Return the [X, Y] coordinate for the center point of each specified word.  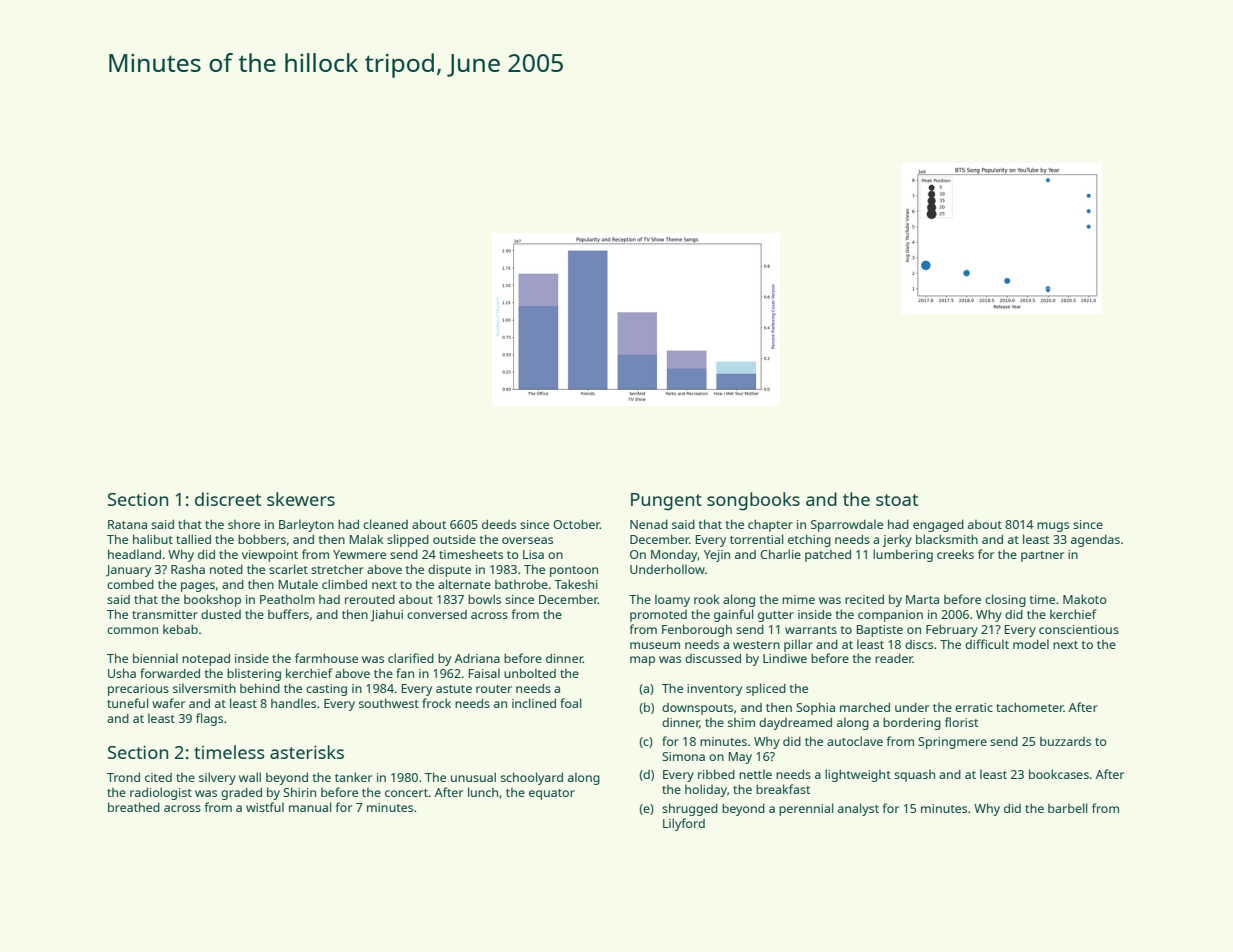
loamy [672, 600]
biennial [155, 658]
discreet [228, 499]
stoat [897, 500]
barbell [1068, 808]
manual [310, 807]
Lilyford [684, 824]
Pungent [666, 502]
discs [919, 644]
